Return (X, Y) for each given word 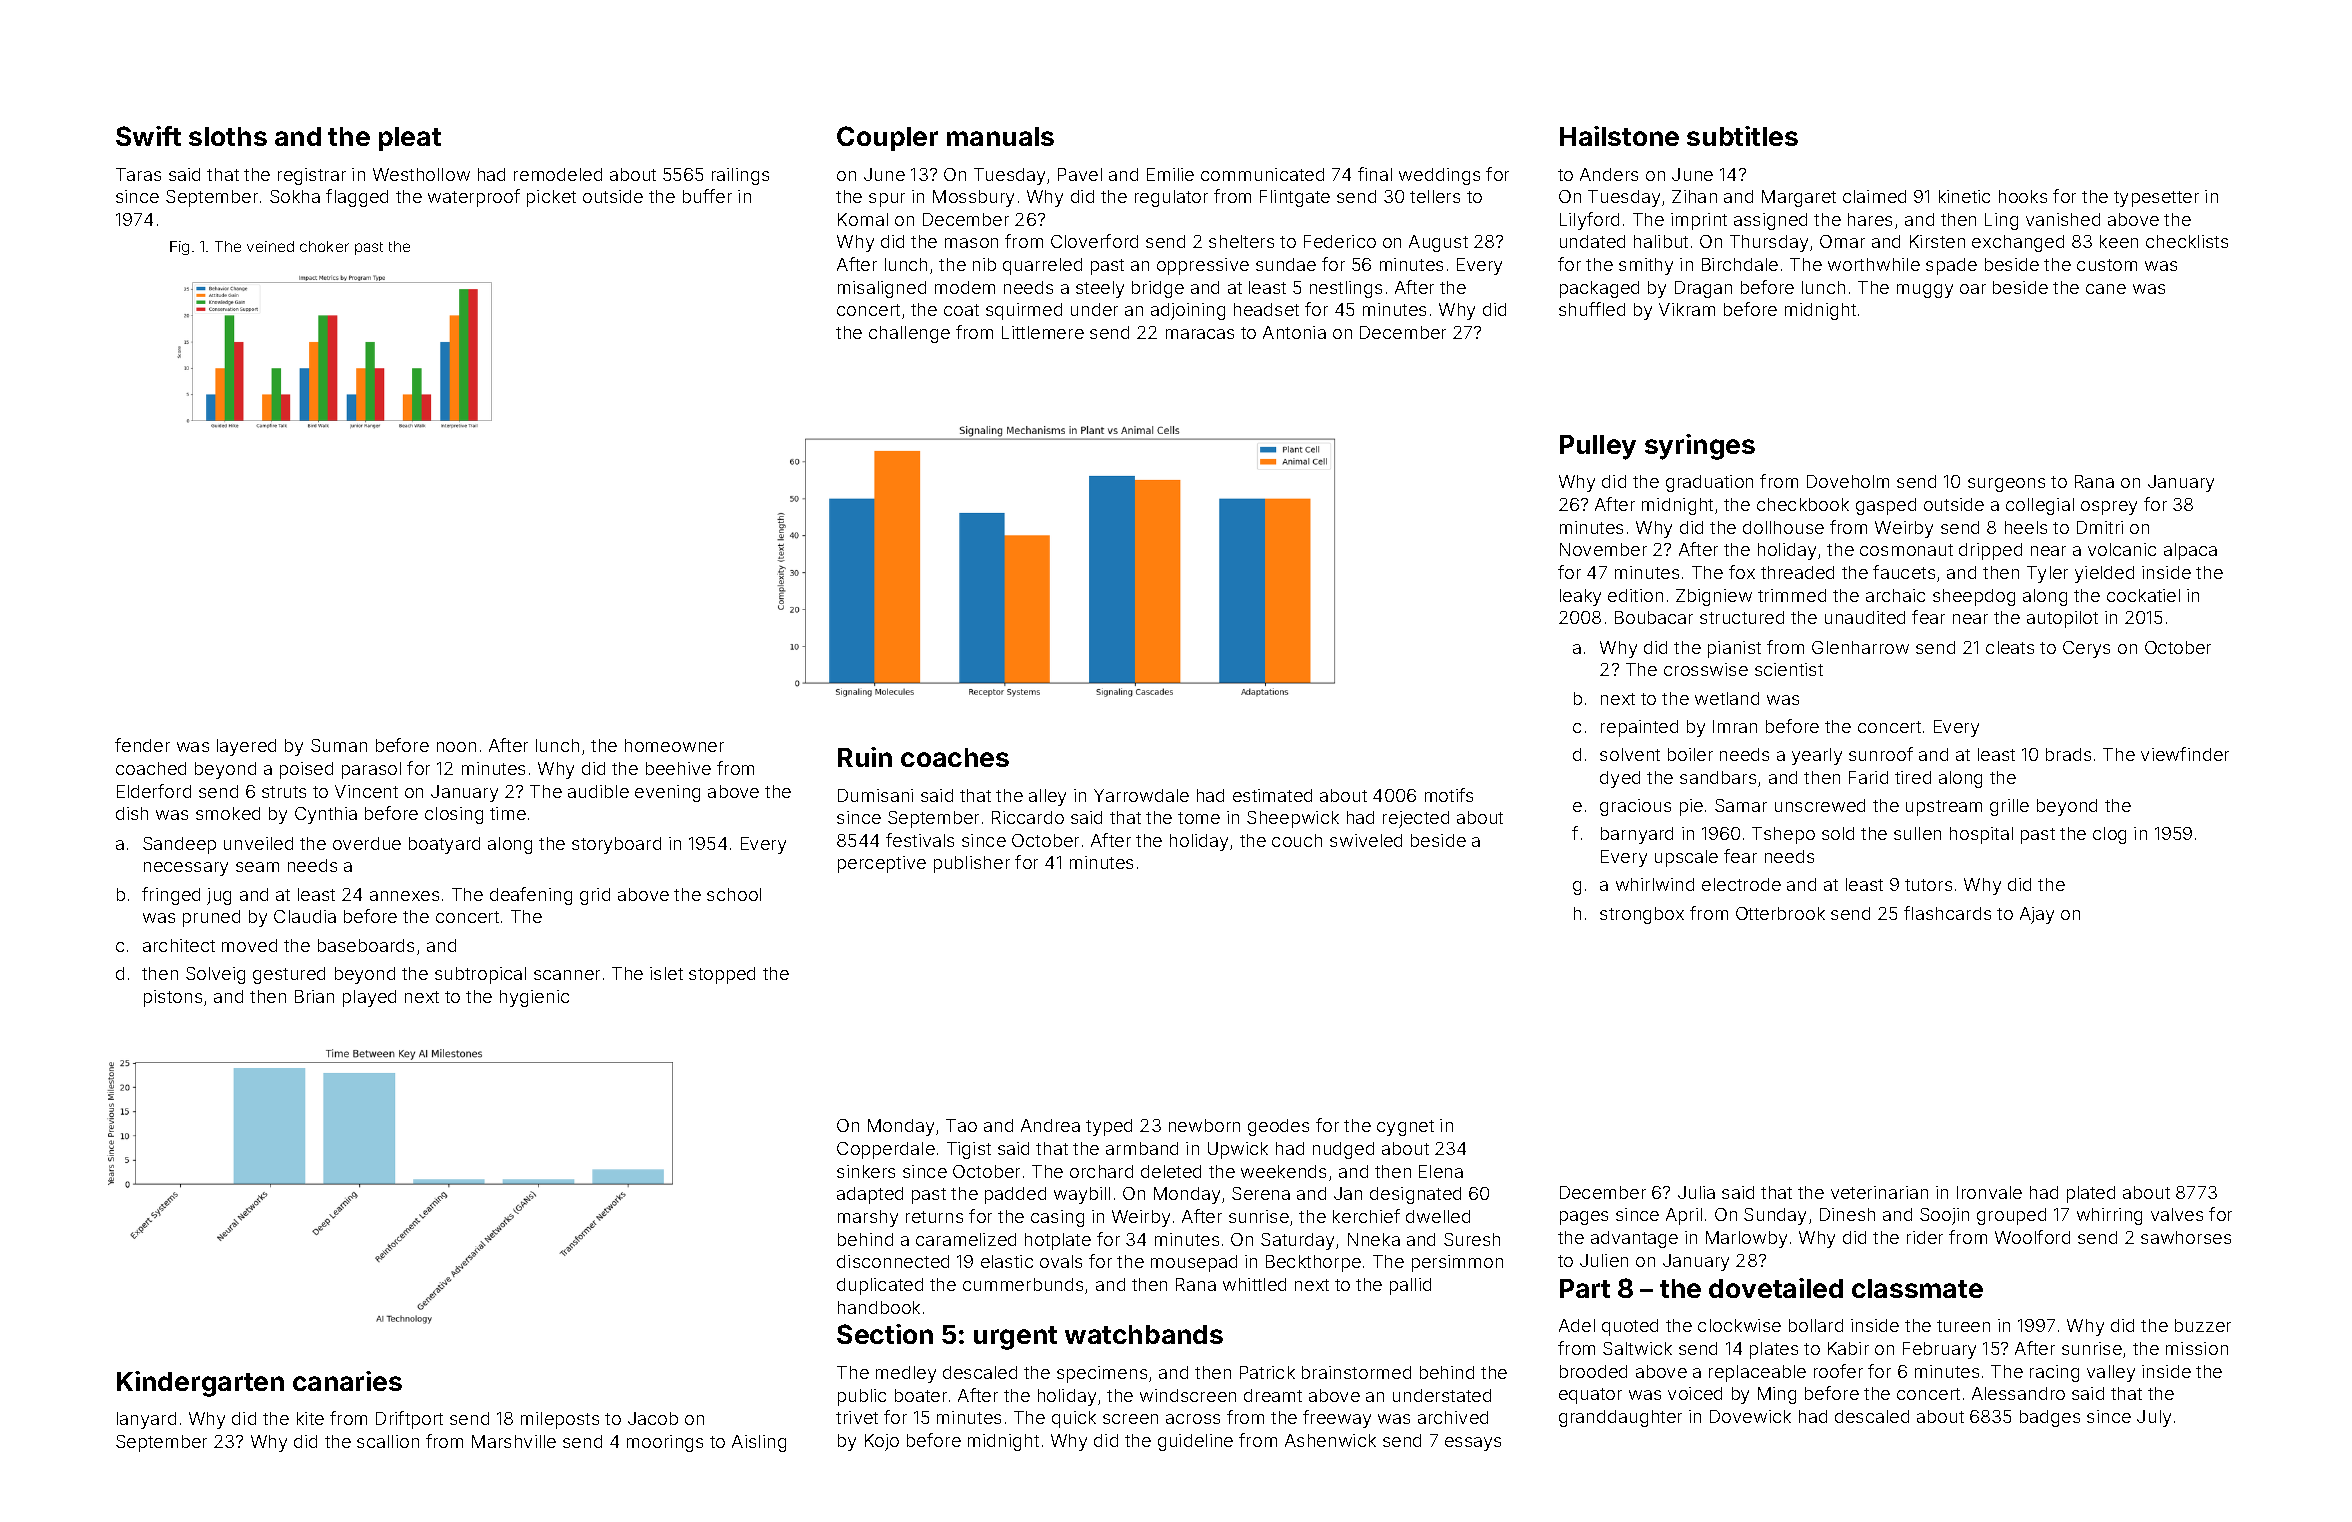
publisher (972, 864)
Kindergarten (200, 1384)
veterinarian (1879, 1192)
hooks (2023, 196)
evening (667, 793)
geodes (1278, 1127)
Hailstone (1619, 136)
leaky (1580, 597)
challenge (909, 334)
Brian (314, 996)
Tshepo (1783, 835)
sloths (228, 136)
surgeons (2006, 485)
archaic (1895, 595)
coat (961, 310)
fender (142, 745)
